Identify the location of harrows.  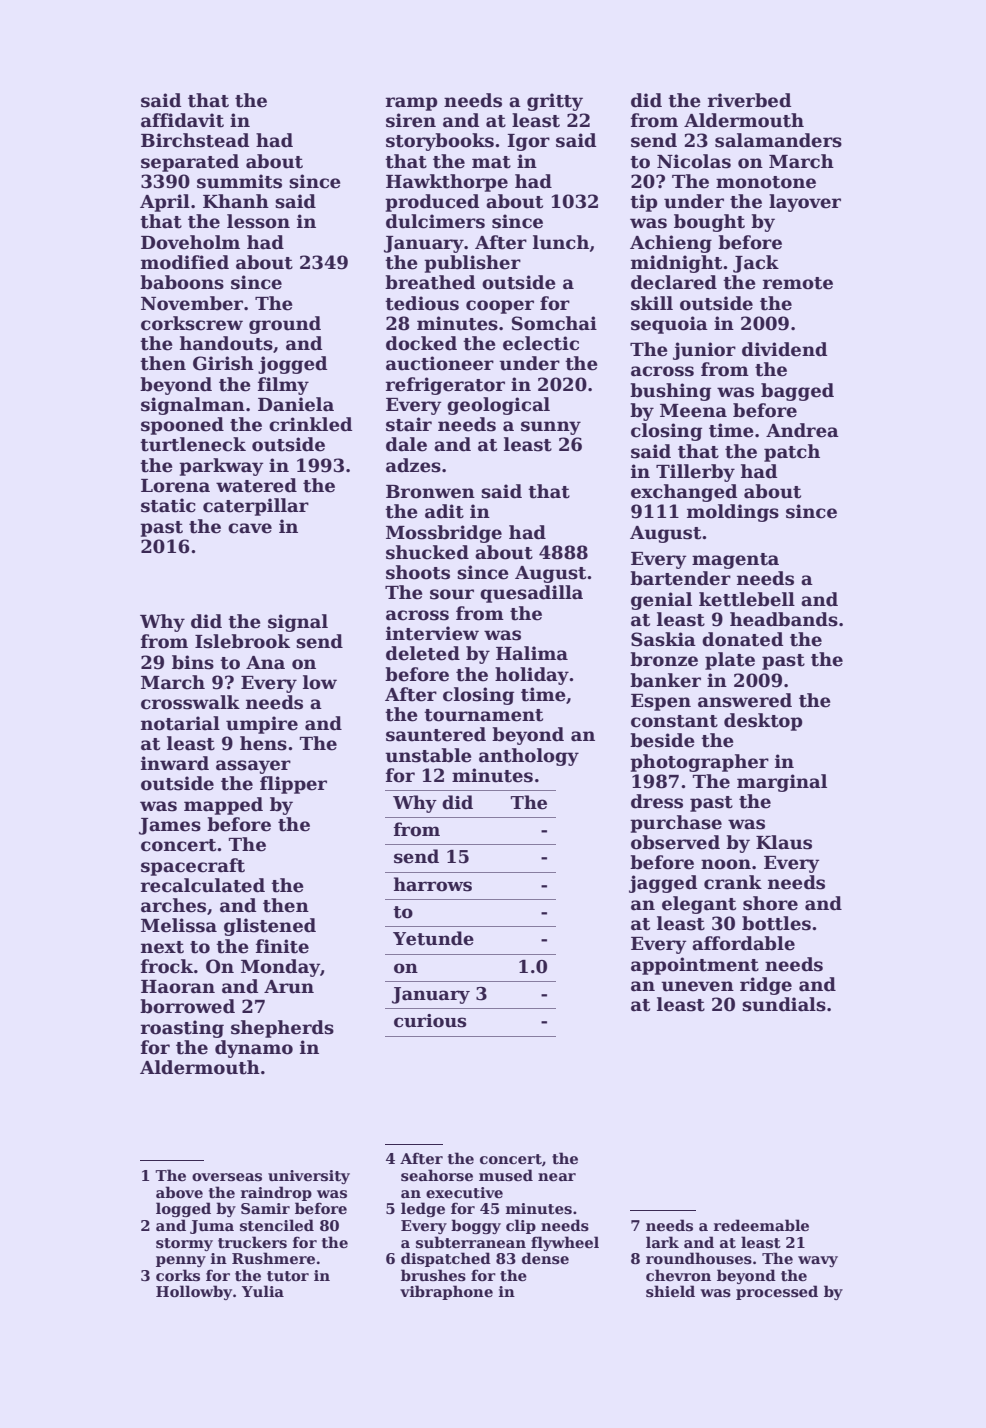
(433, 884).
